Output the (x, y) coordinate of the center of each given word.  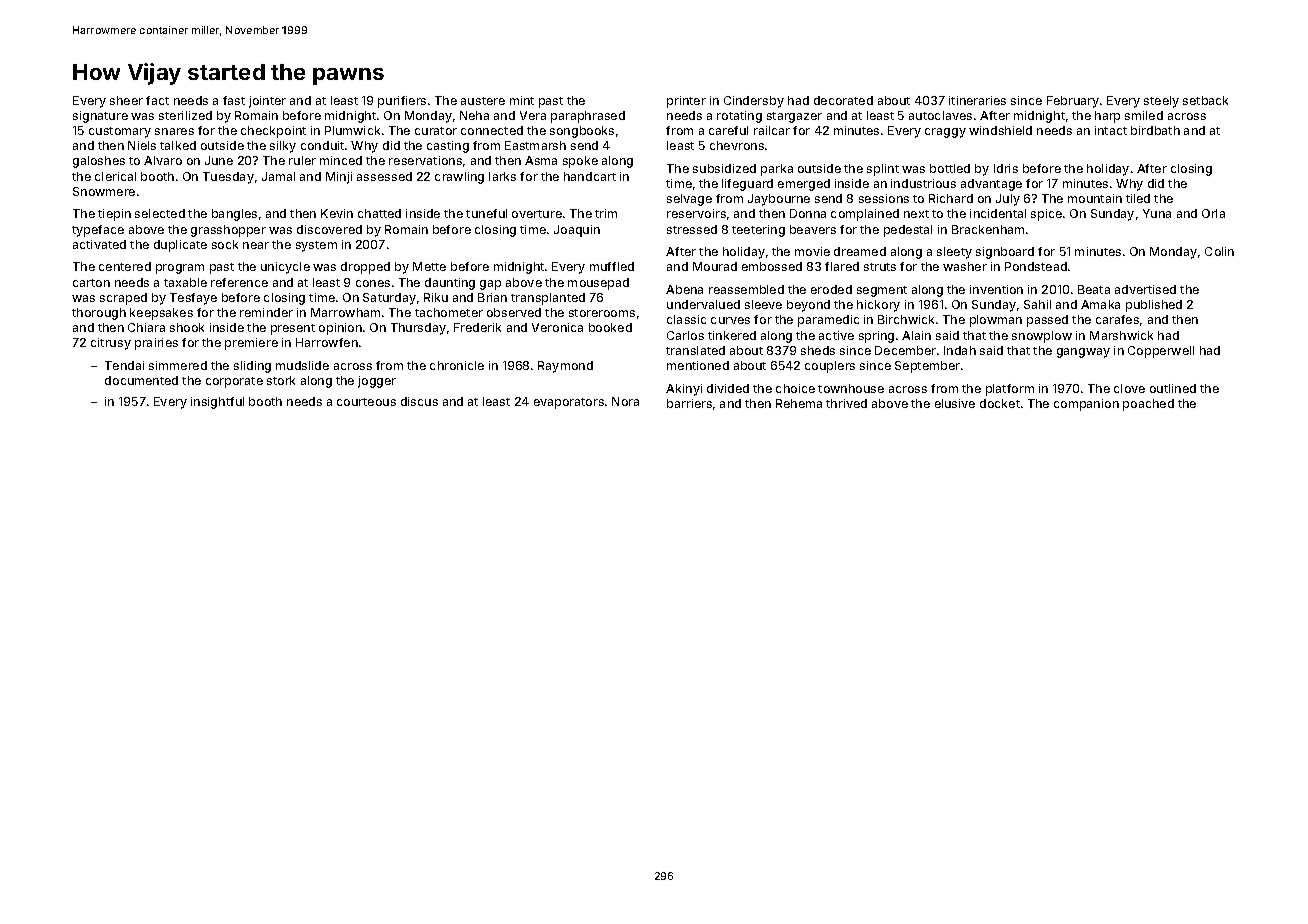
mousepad (598, 284)
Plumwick (352, 130)
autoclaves (940, 115)
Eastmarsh (535, 145)
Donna (808, 213)
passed (1047, 321)
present (293, 329)
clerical (115, 176)
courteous (366, 402)
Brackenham (988, 229)
